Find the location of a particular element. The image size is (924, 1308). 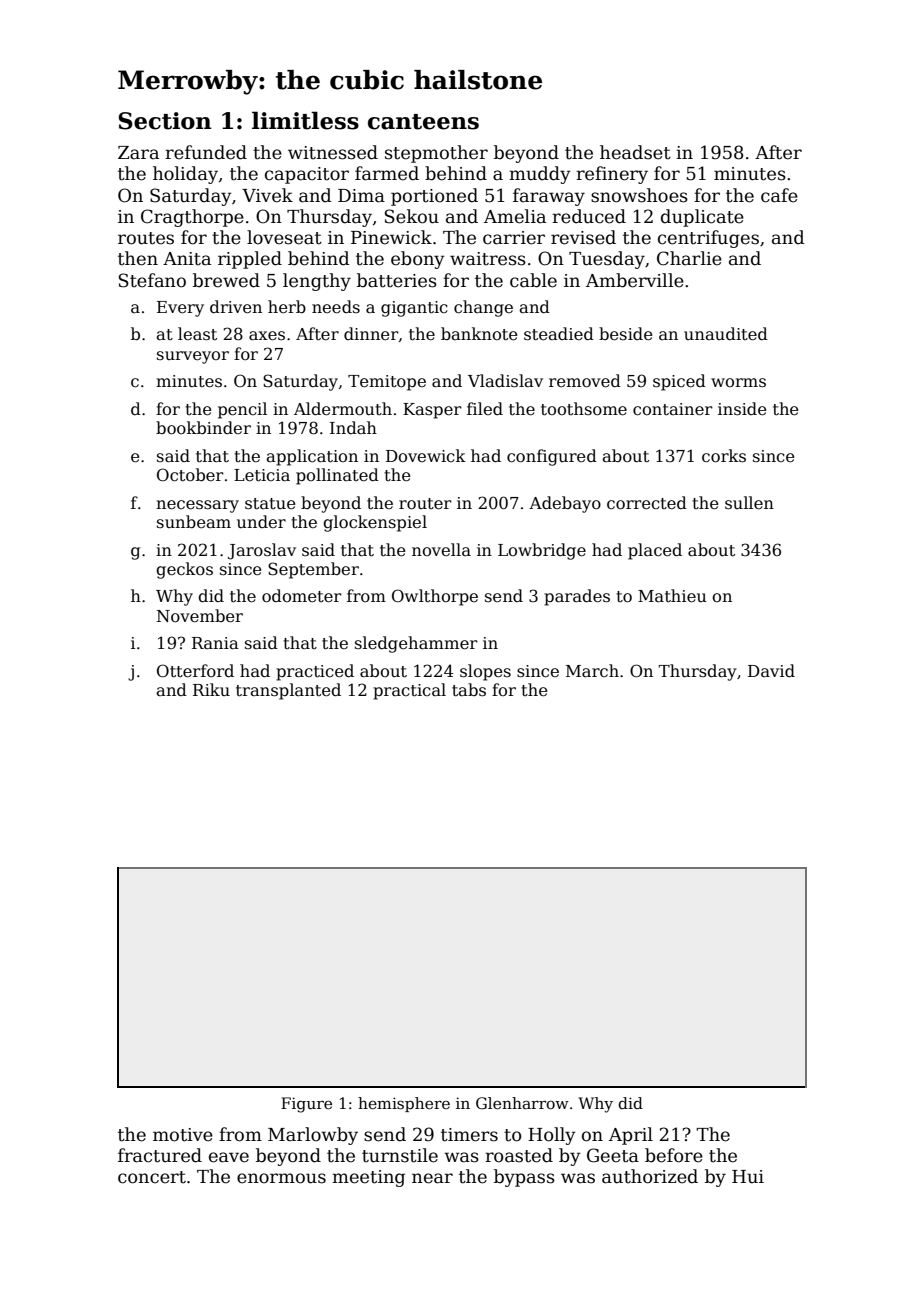

gigantic is located at coordinates (414, 309).
